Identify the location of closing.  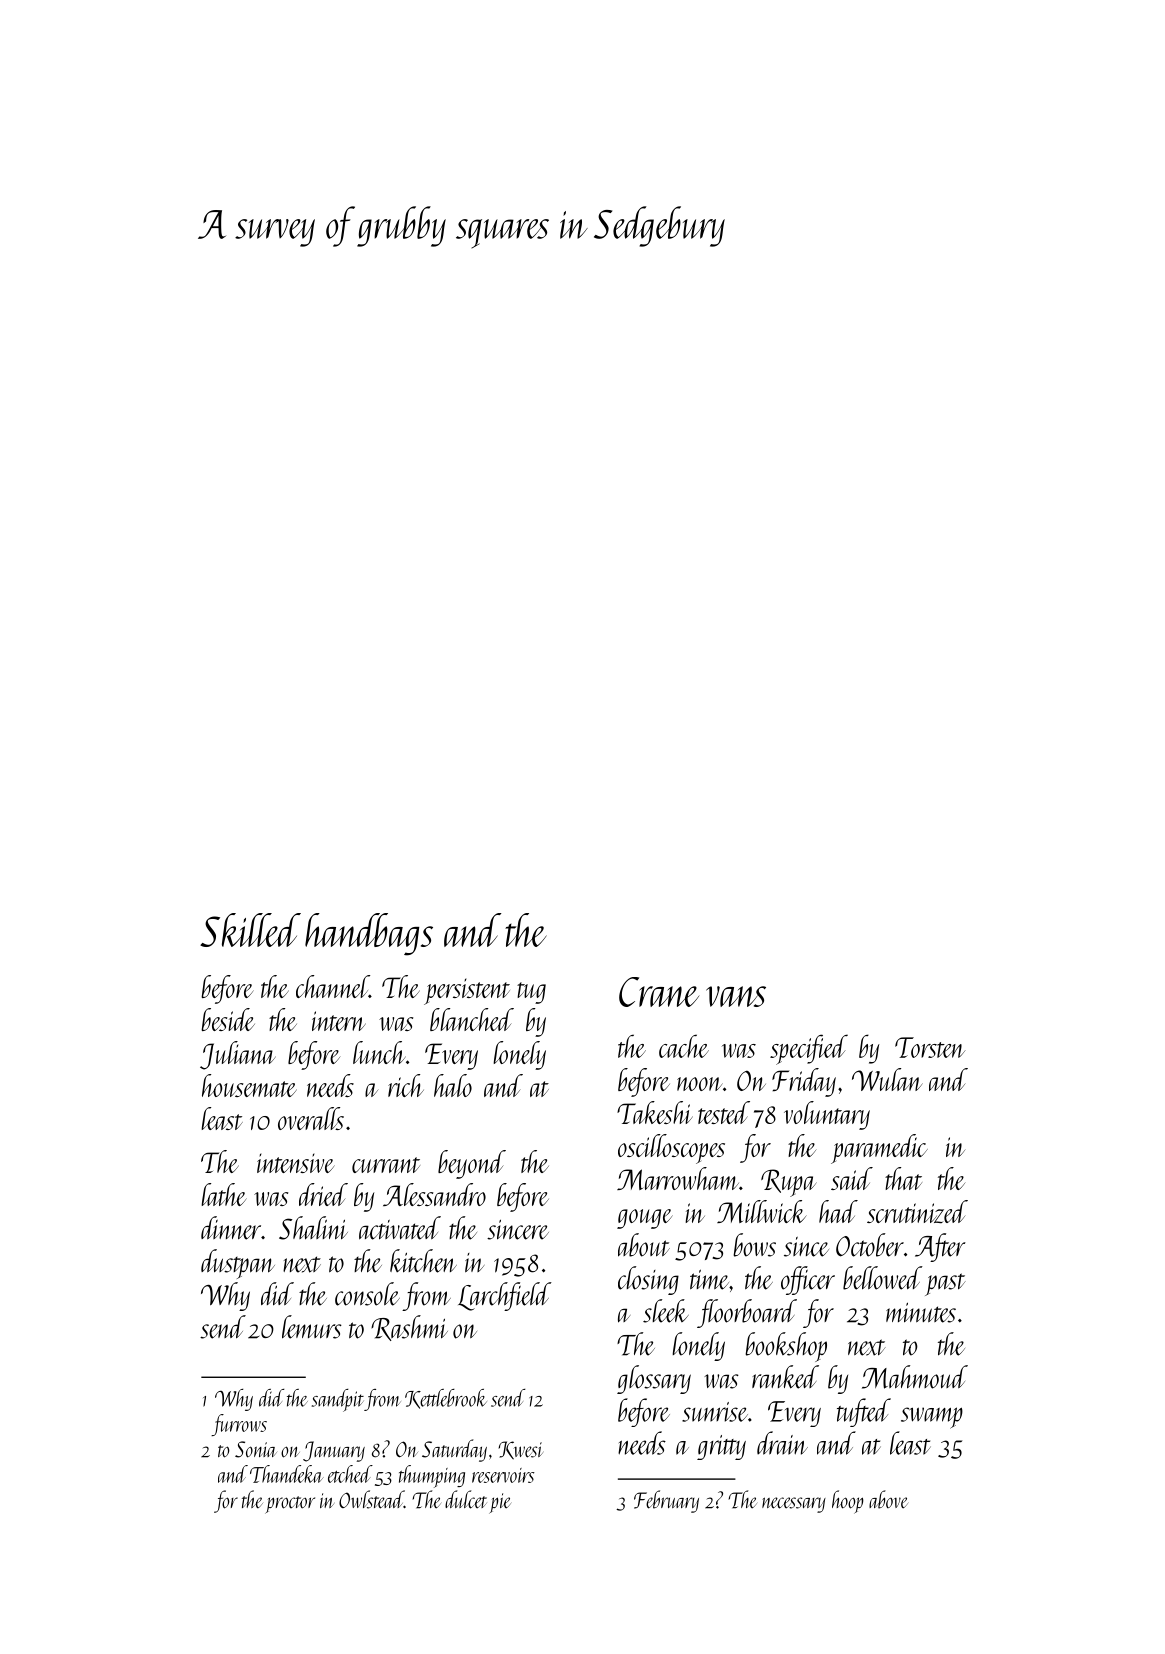
(648, 1280).
